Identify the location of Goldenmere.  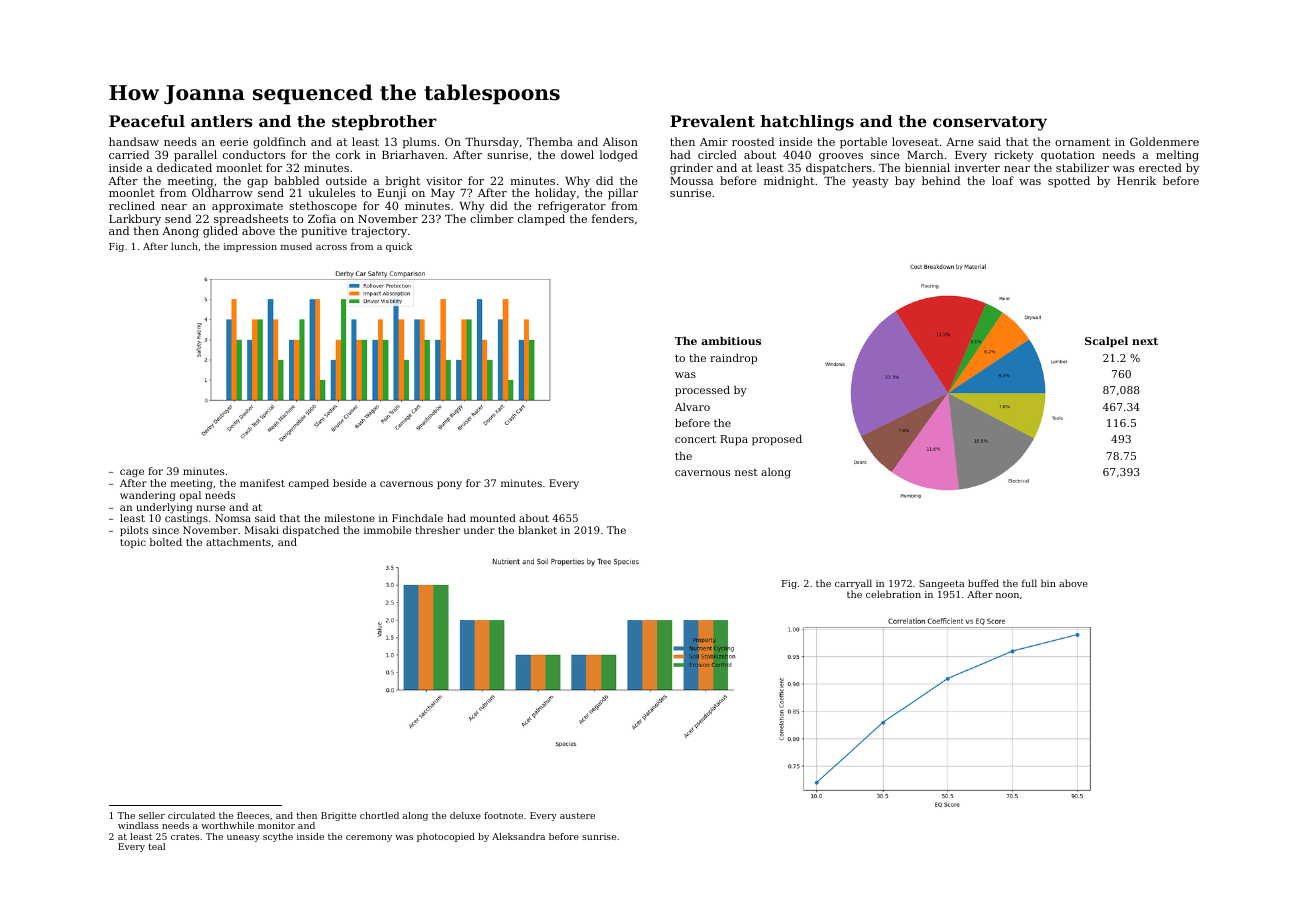
(1164, 141).
